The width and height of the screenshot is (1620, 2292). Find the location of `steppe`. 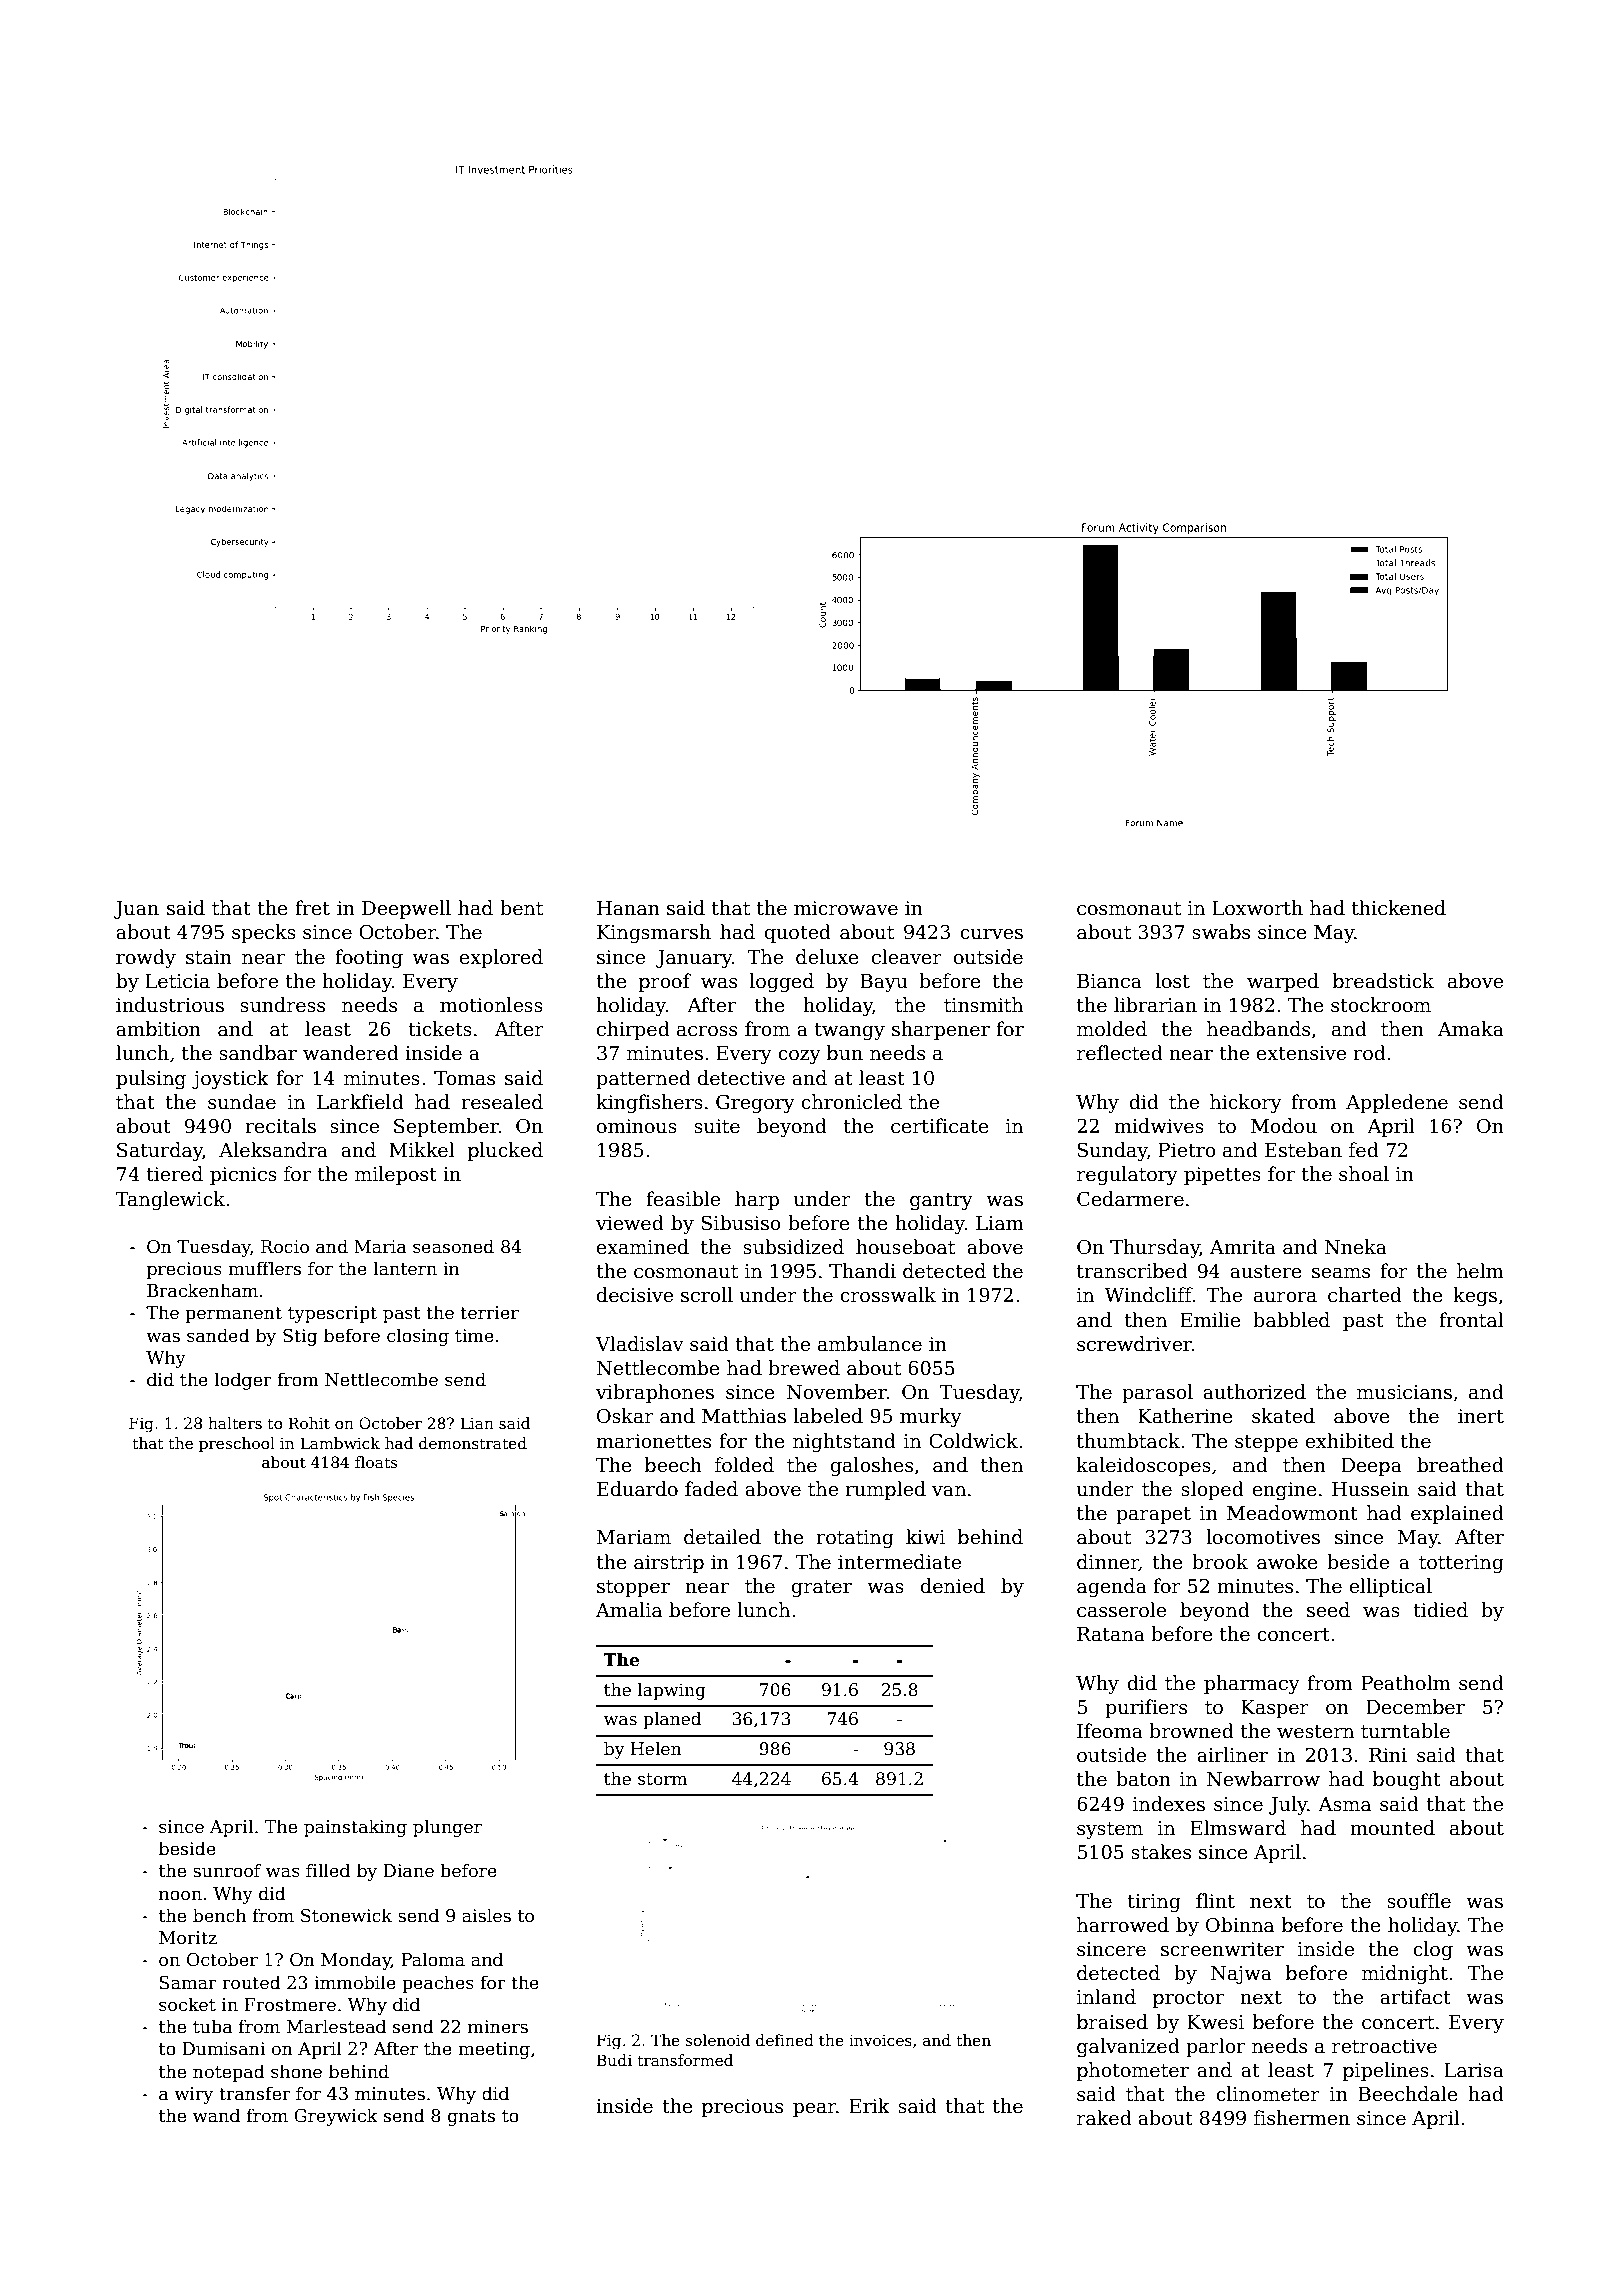

steppe is located at coordinates (1266, 1443).
